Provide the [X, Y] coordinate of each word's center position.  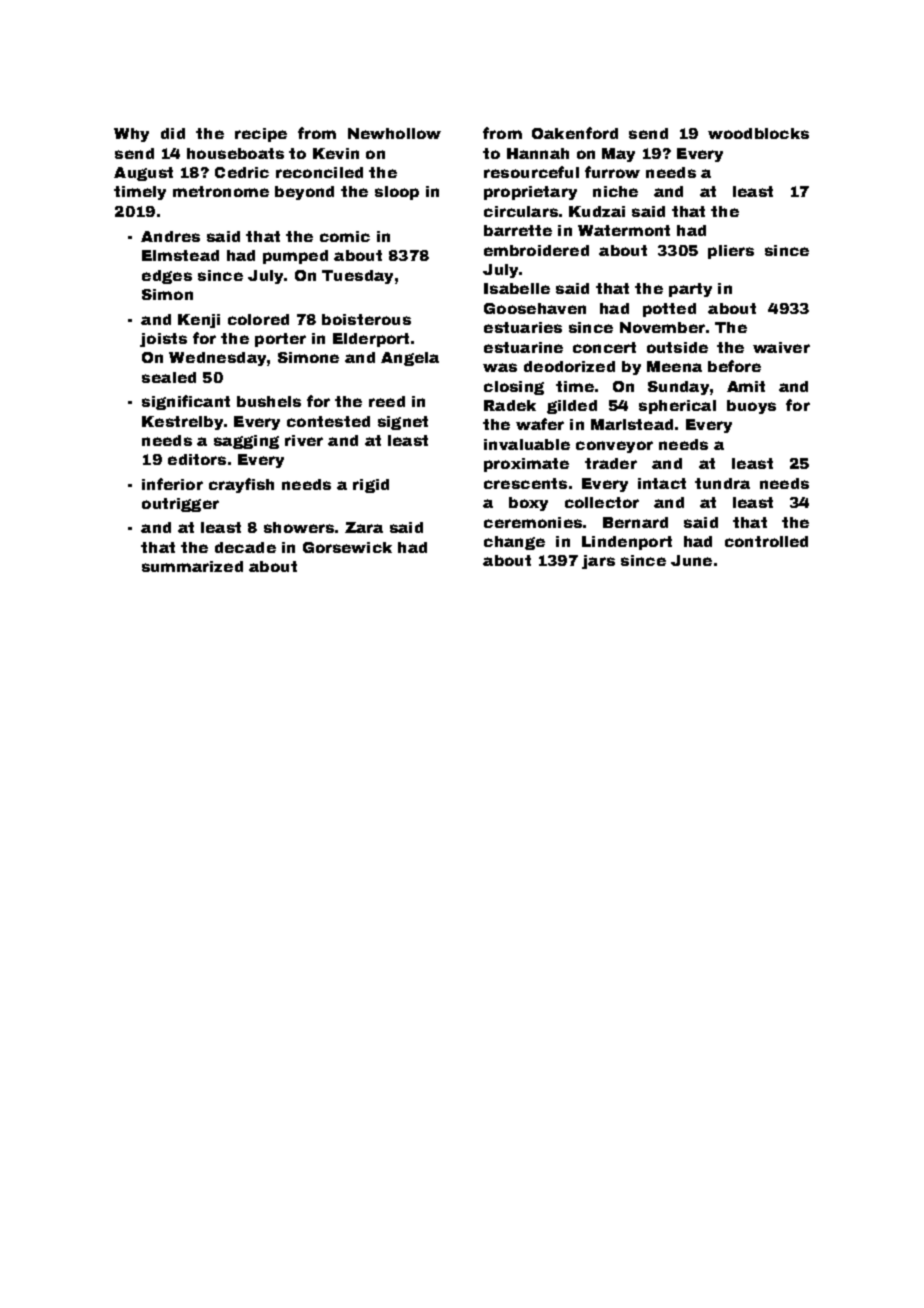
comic [345, 236]
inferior [172, 484]
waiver [781, 347]
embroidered [536, 250]
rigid [371, 486]
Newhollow [394, 133]
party [690, 290]
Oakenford [575, 133]
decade [245, 547]
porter [280, 340]
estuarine [523, 347]
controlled [766, 541]
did [173, 133]
